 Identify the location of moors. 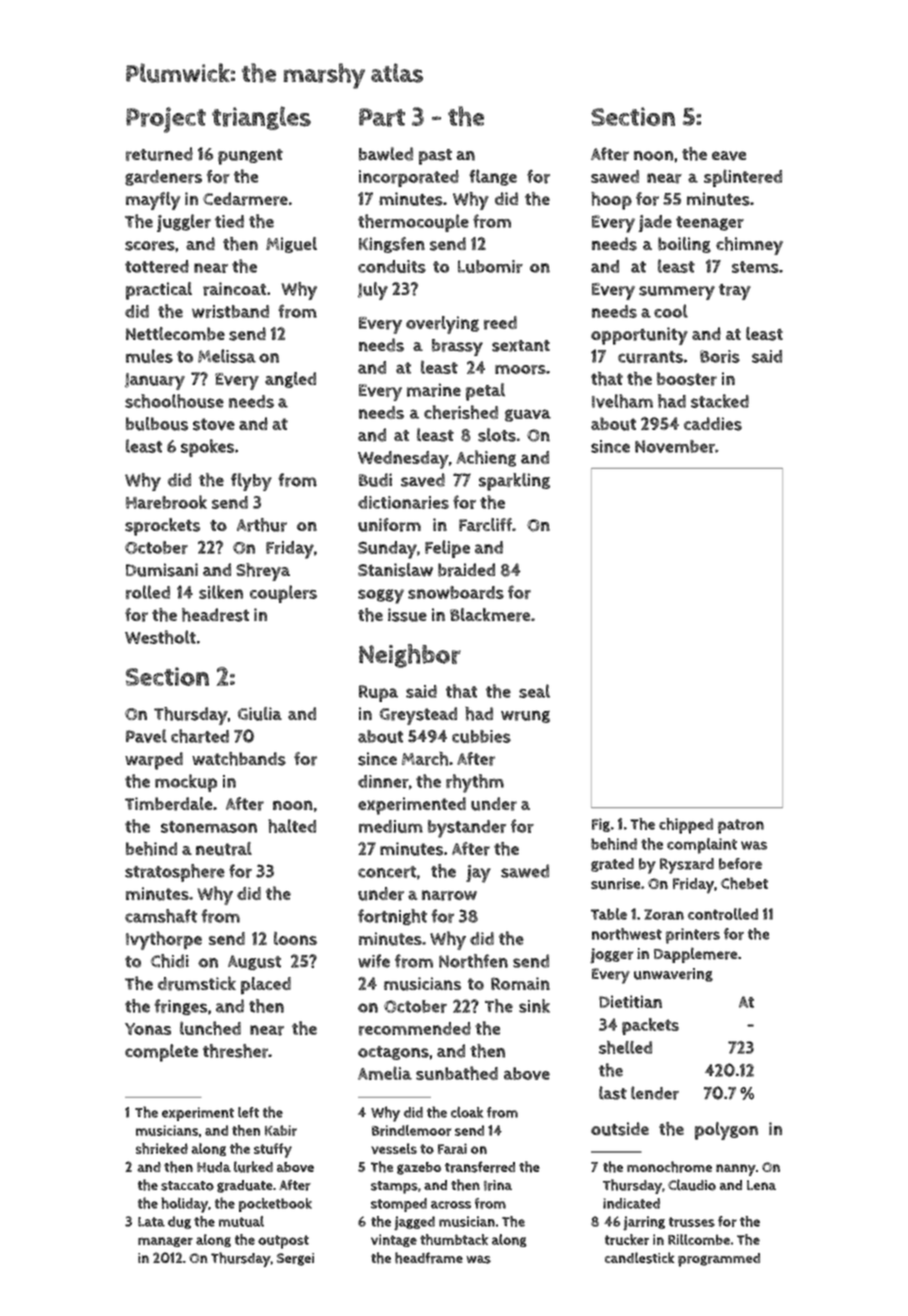
(520, 370).
